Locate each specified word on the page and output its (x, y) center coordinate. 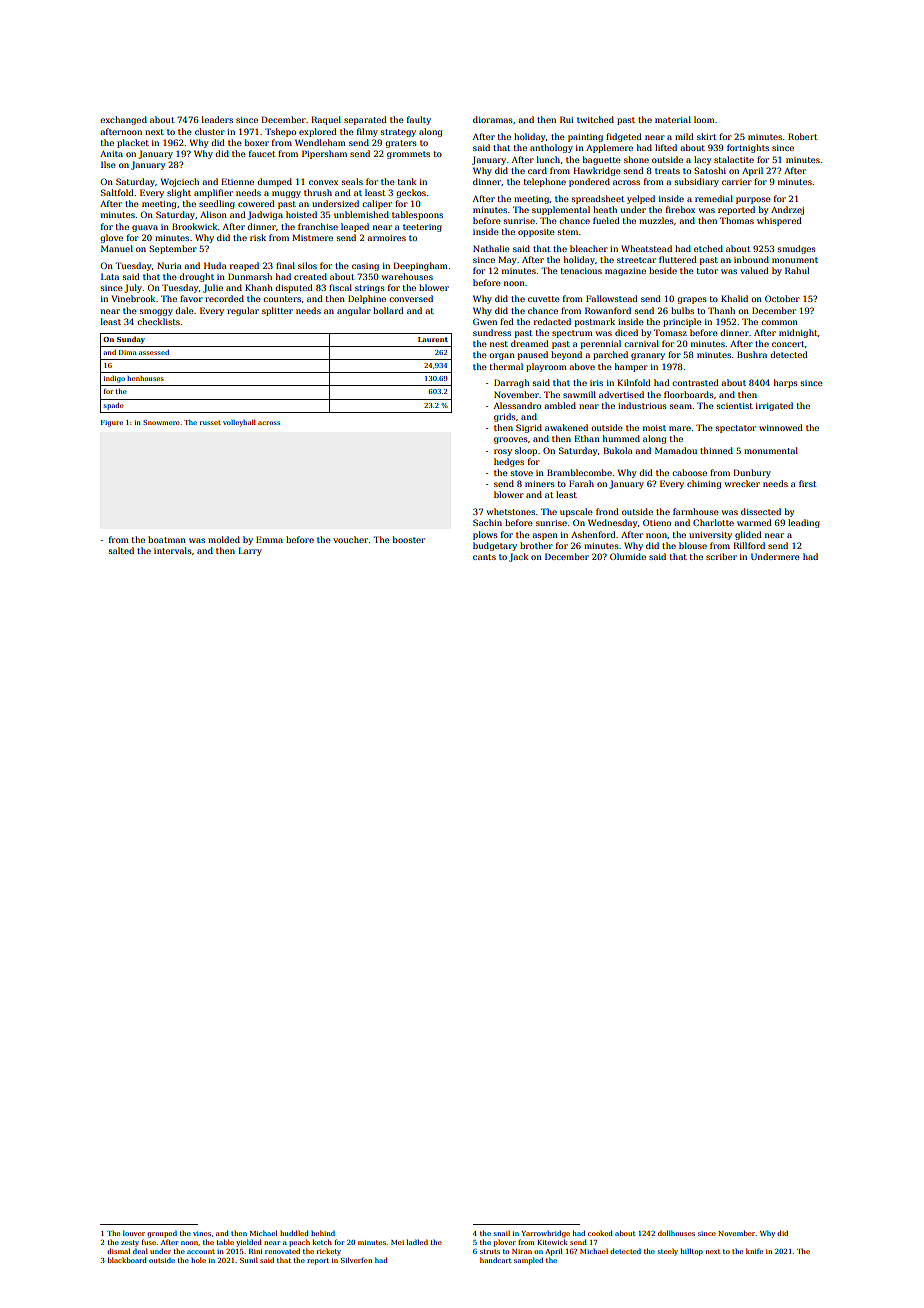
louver (134, 1233)
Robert (803, 136)
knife (754, 1251)
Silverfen (356, 1260)
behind (323, 1233)
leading (804, 523)
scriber (721, 556)
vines (202, 1233)
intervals (173, 550)
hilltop (692, 1252)
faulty (419, 120)
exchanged (123, 120)
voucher (350, 539)
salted (121, 550)
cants (484, 557)
